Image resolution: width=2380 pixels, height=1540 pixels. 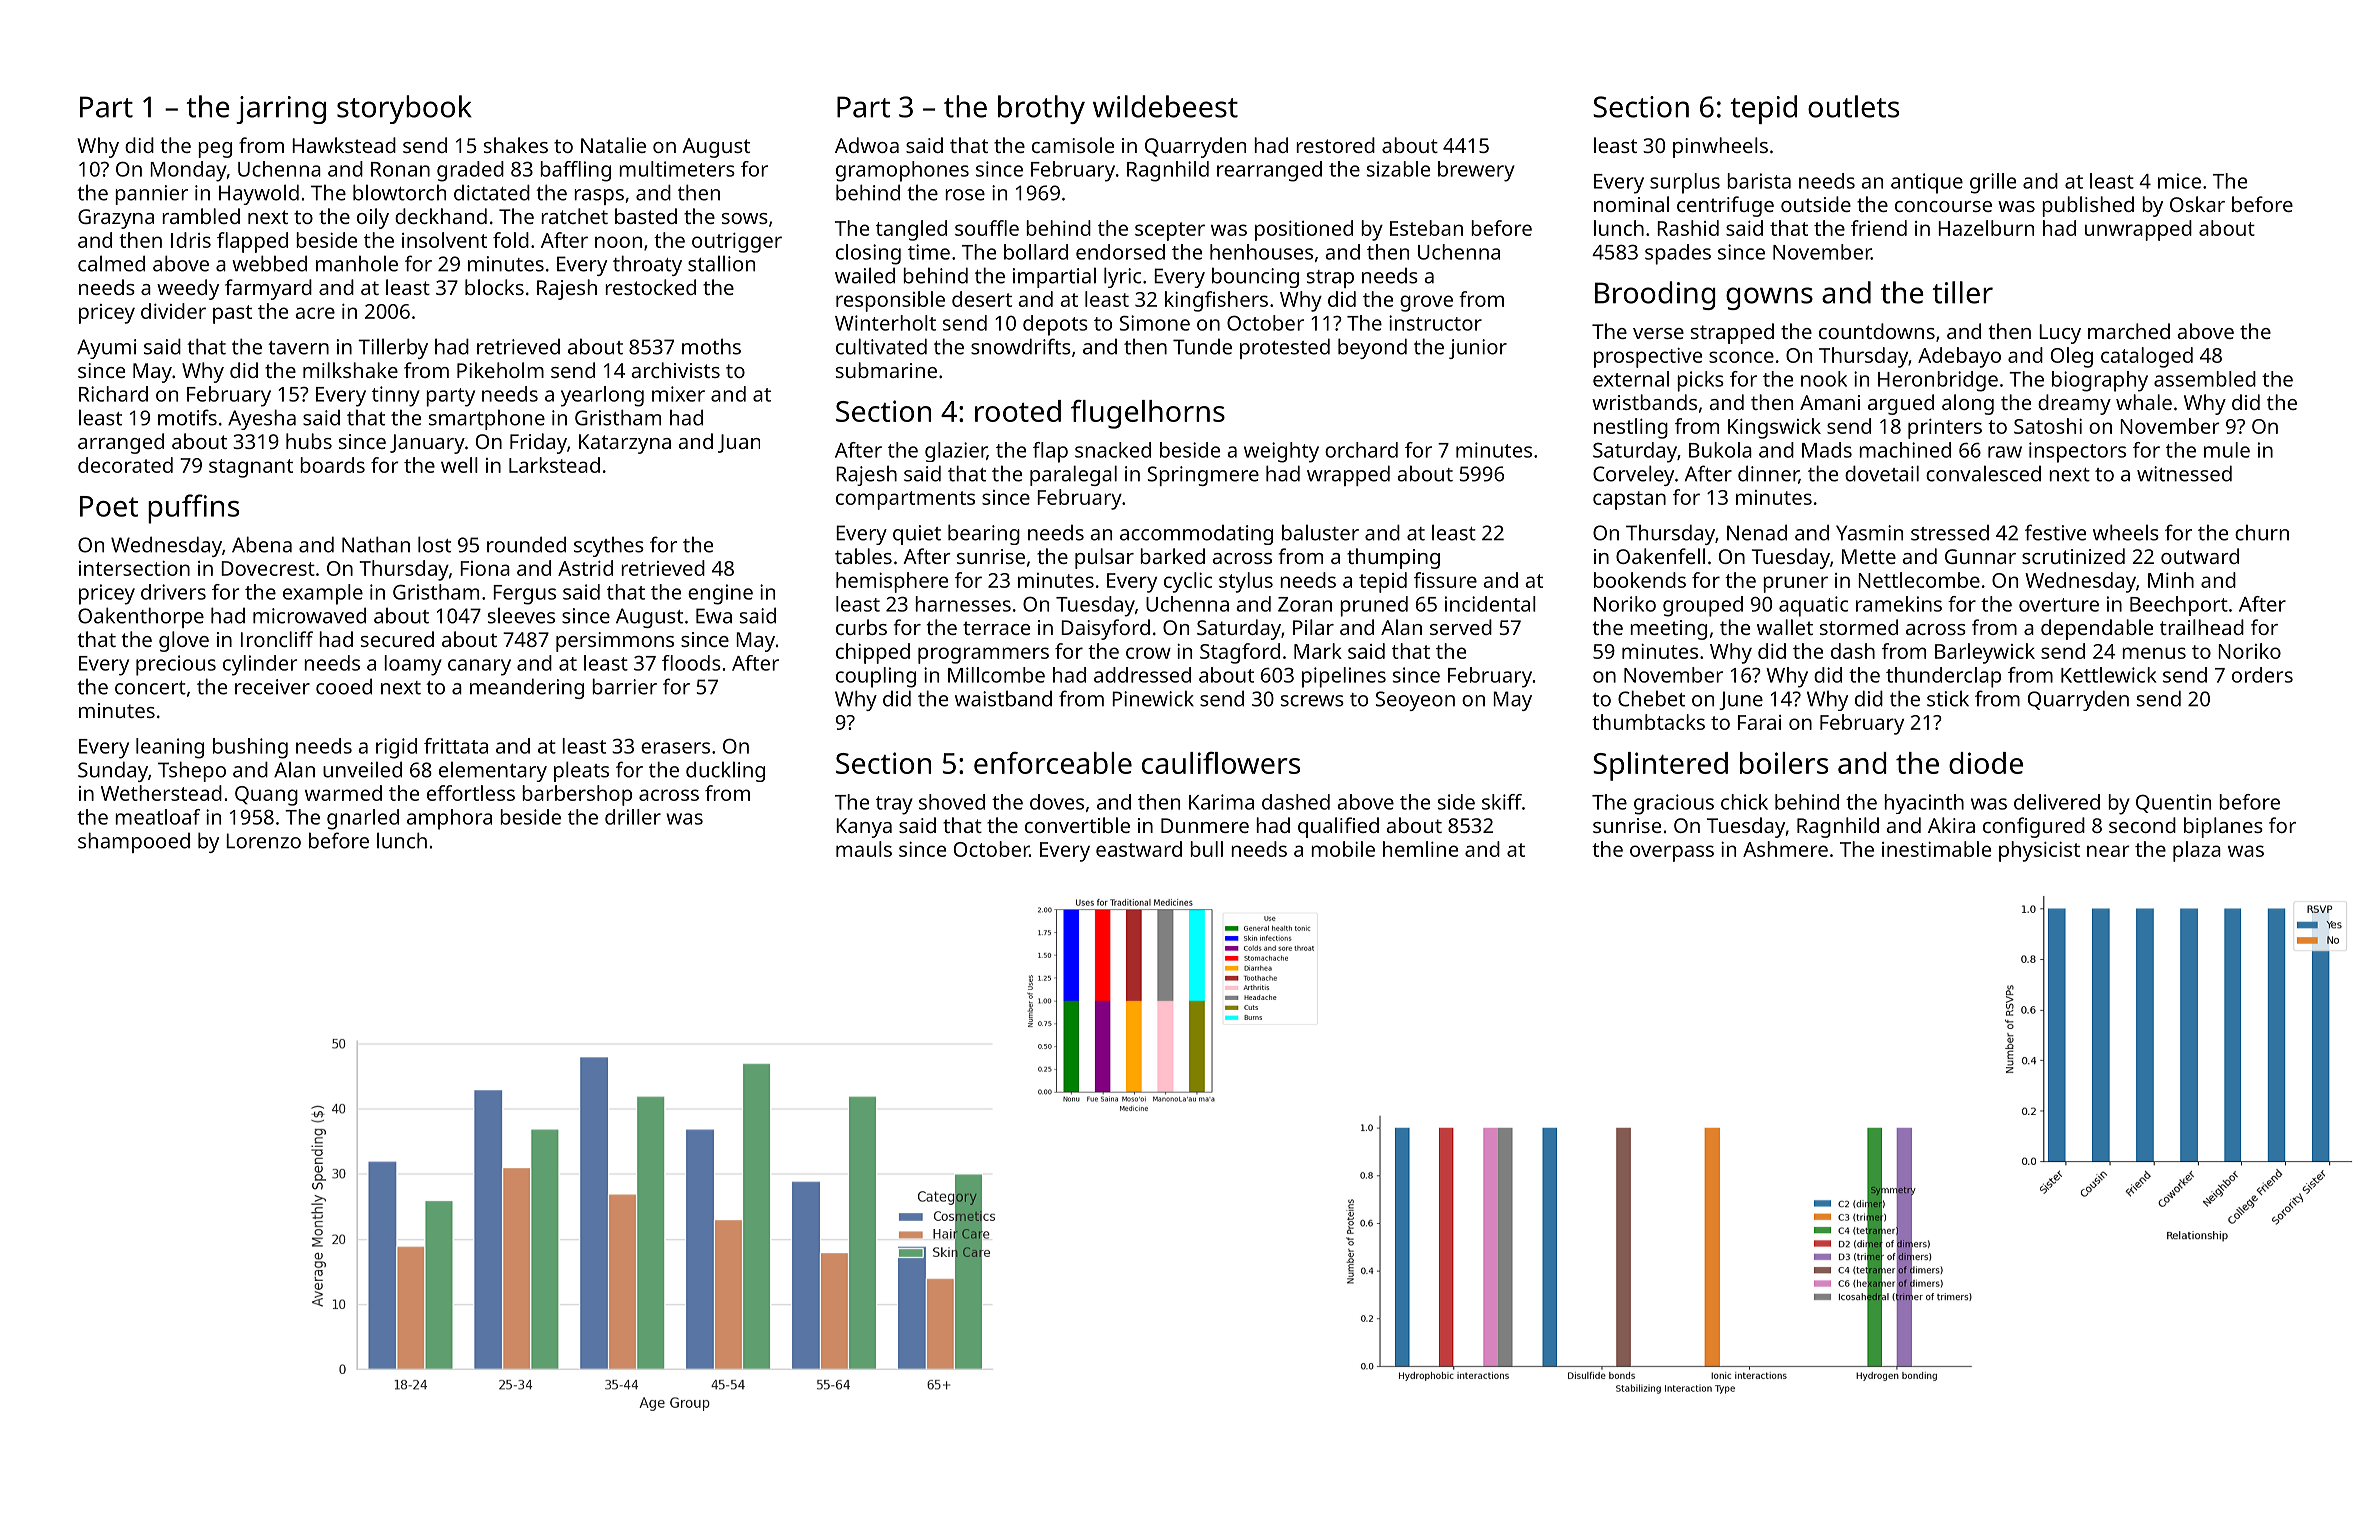 What do you see at coordinates (867, 145) in the document?
I see `Adwoa` at bounding box center [867, 145].
